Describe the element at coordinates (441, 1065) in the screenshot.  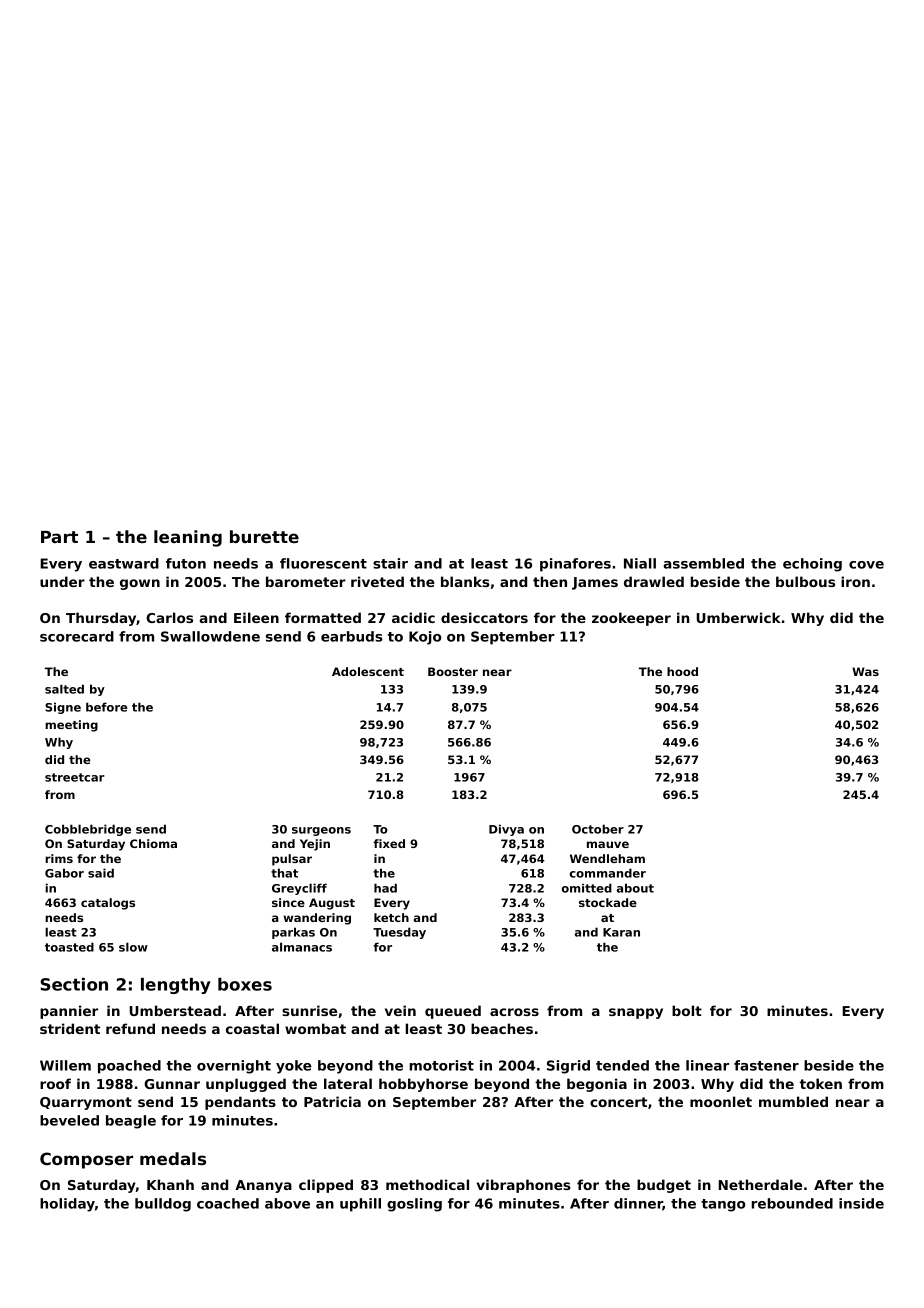
I see `motorist` at that location.
